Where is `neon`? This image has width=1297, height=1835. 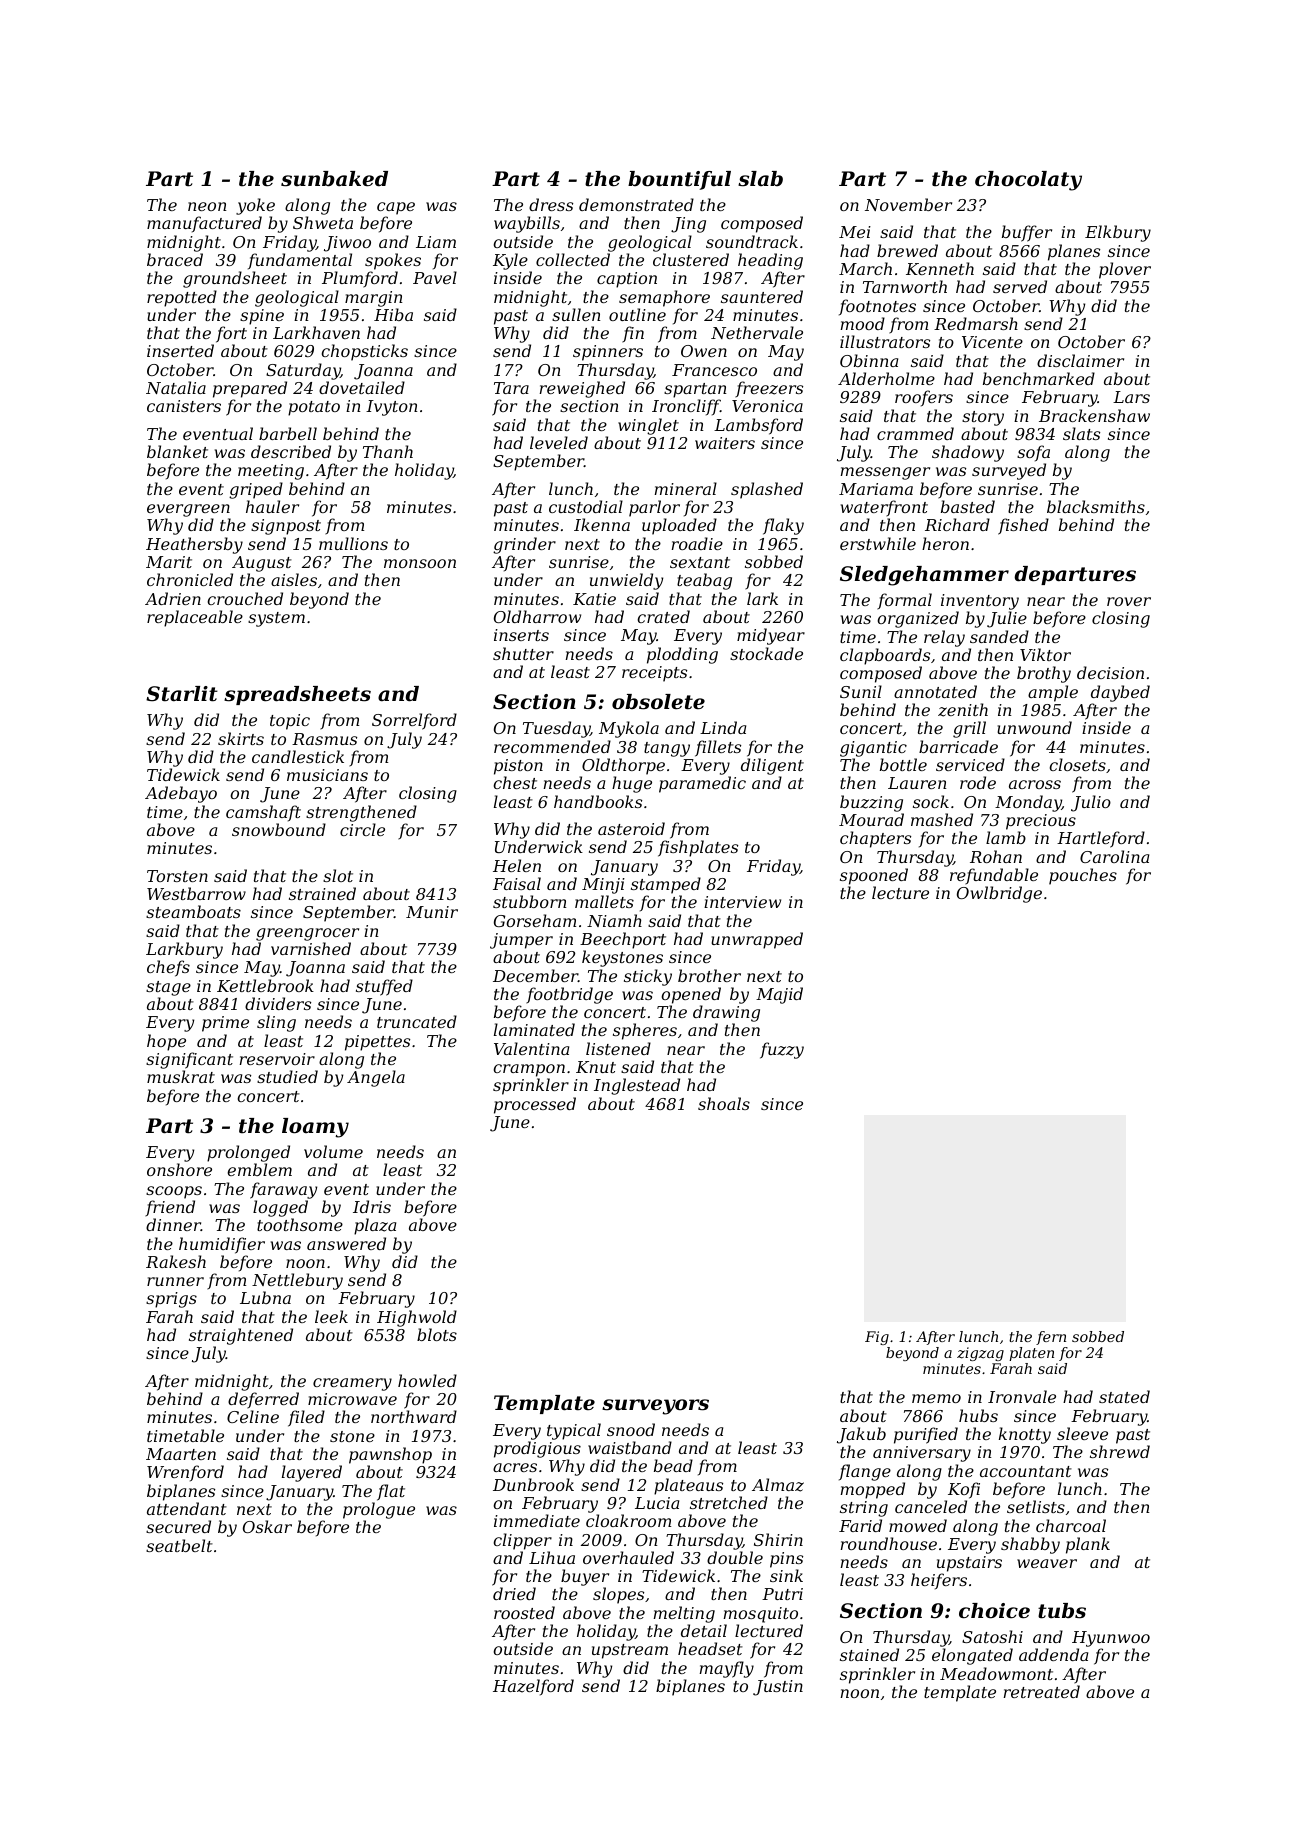
neon is located at coordinates (207, 206).
